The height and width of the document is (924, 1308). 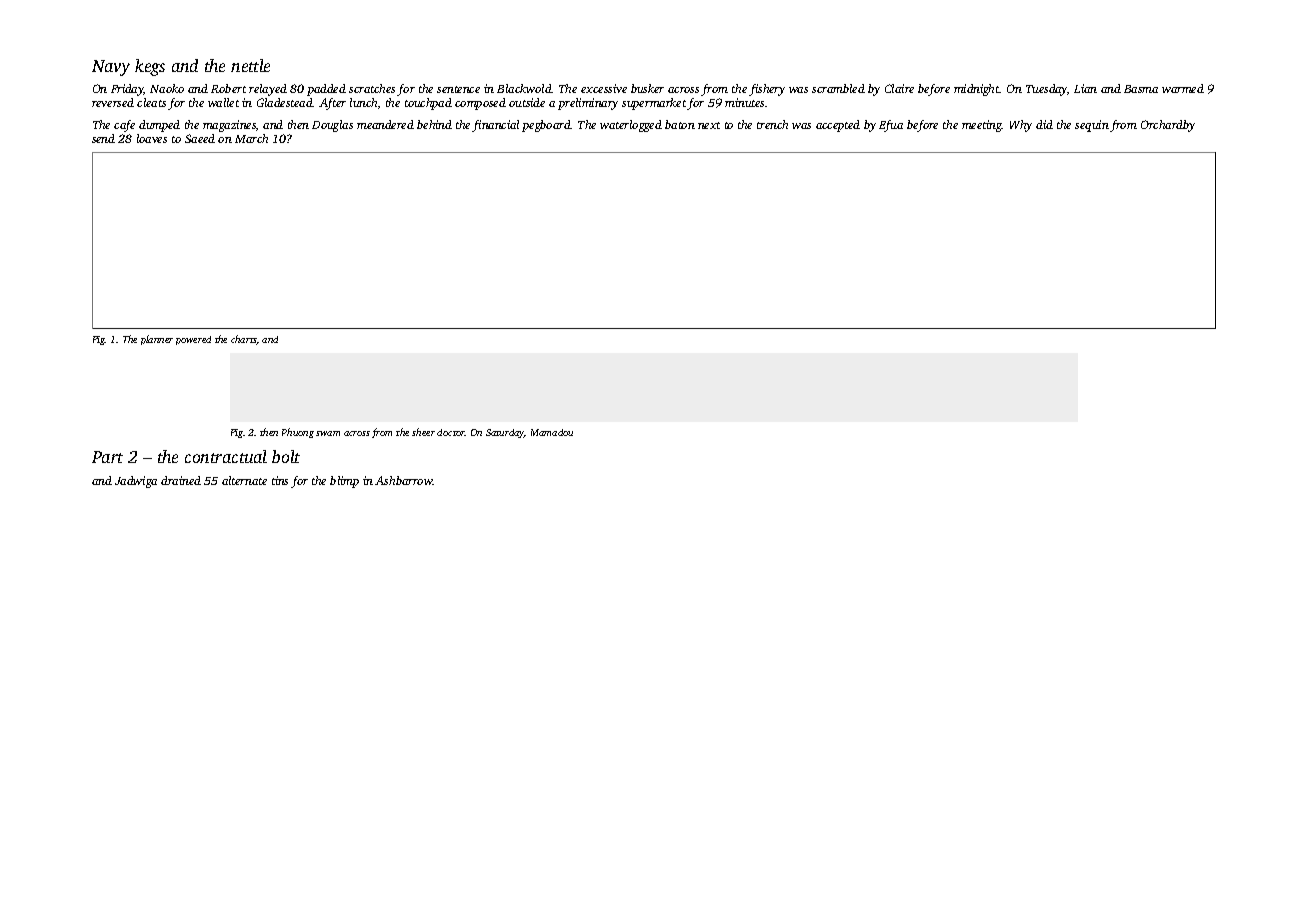 I want to click on Part, so click(x=107, y=457).
